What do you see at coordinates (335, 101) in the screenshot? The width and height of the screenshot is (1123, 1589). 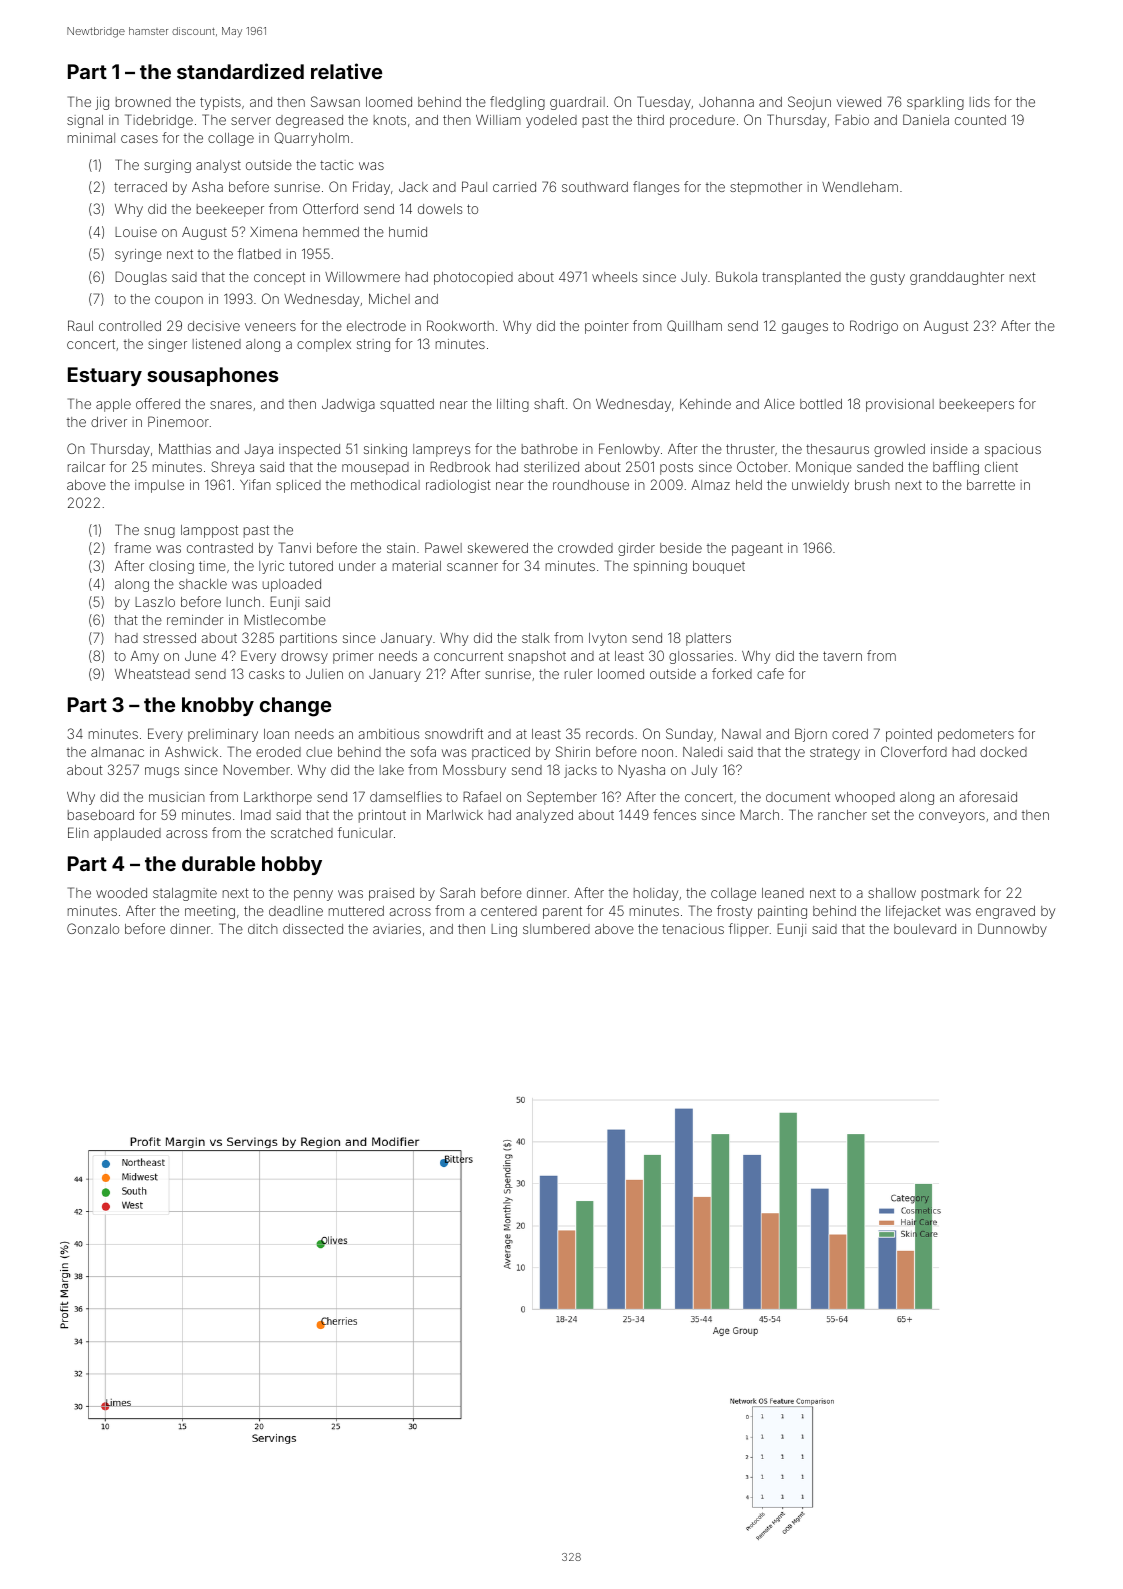 I see `Sawsan` at bounding box center [335, 101].
